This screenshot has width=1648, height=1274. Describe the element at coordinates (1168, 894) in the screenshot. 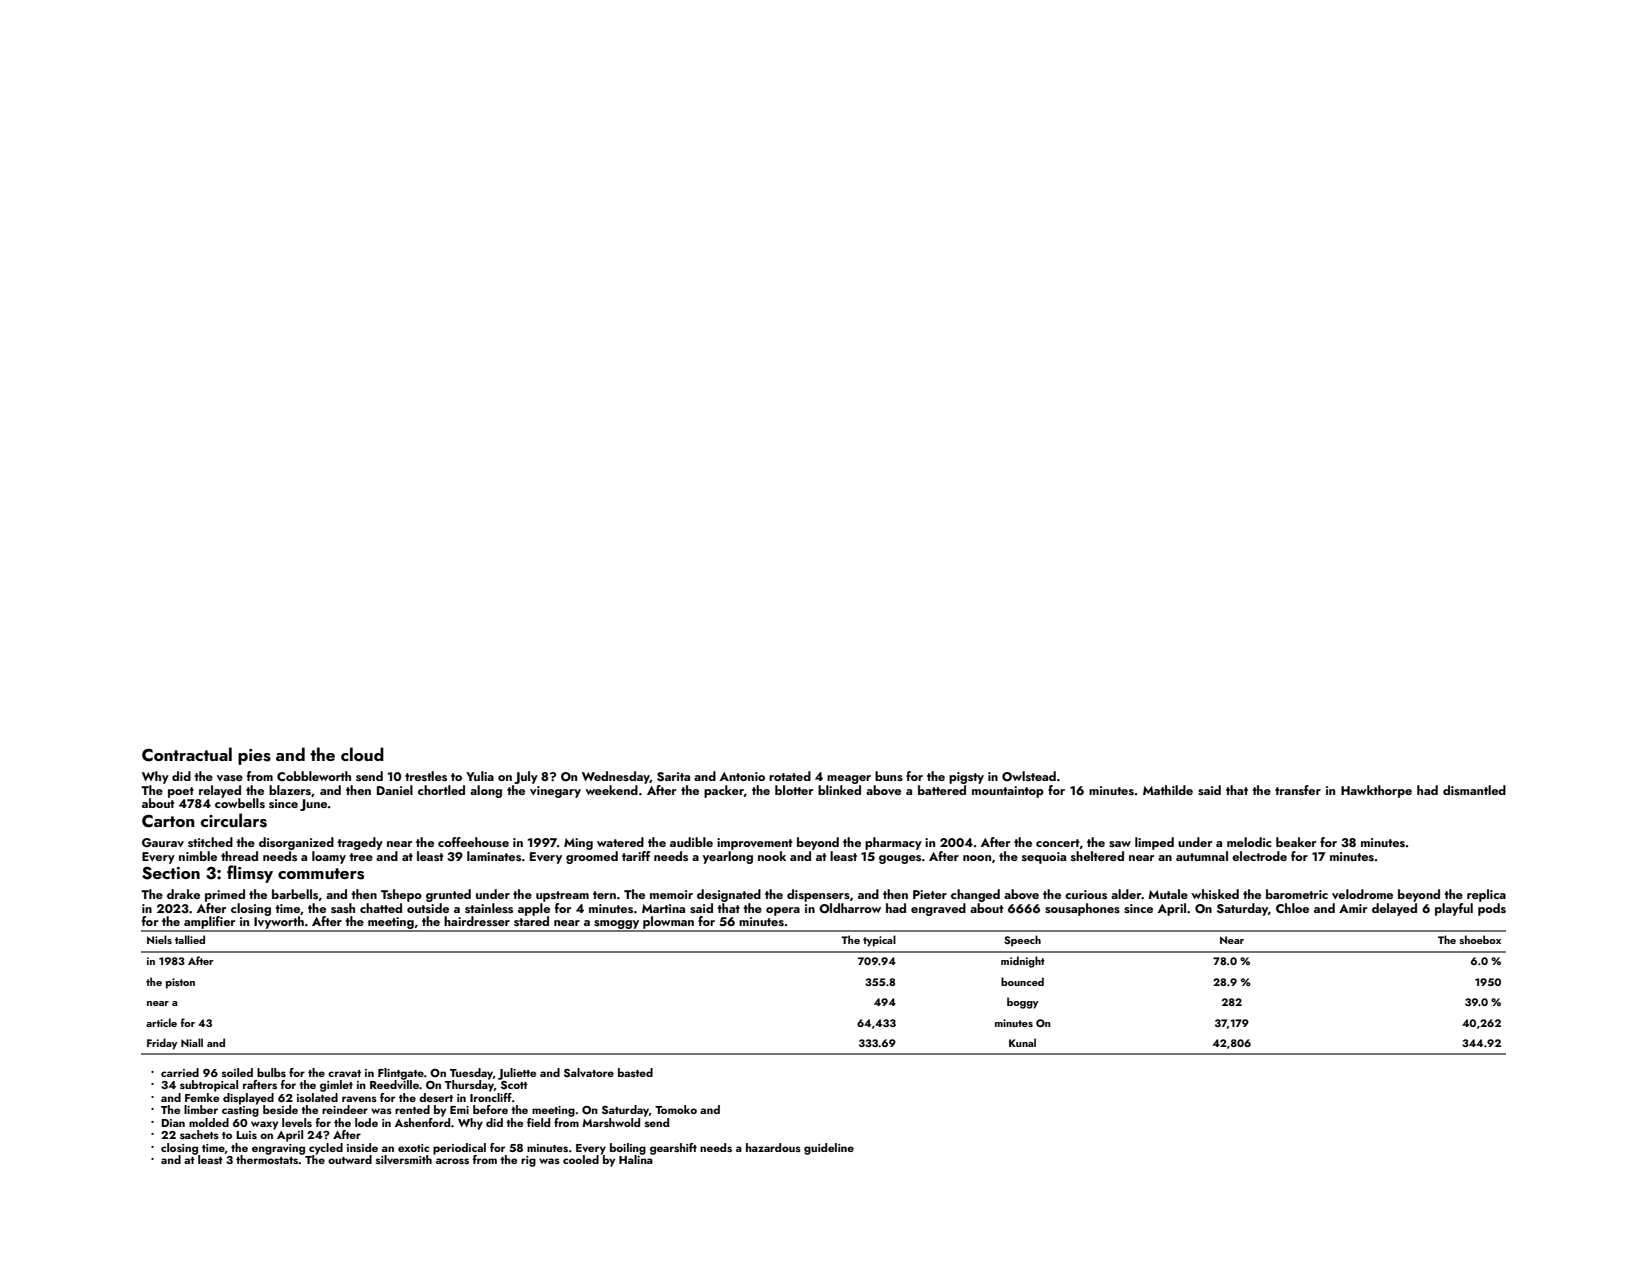

I see `Mutale` at that location.
